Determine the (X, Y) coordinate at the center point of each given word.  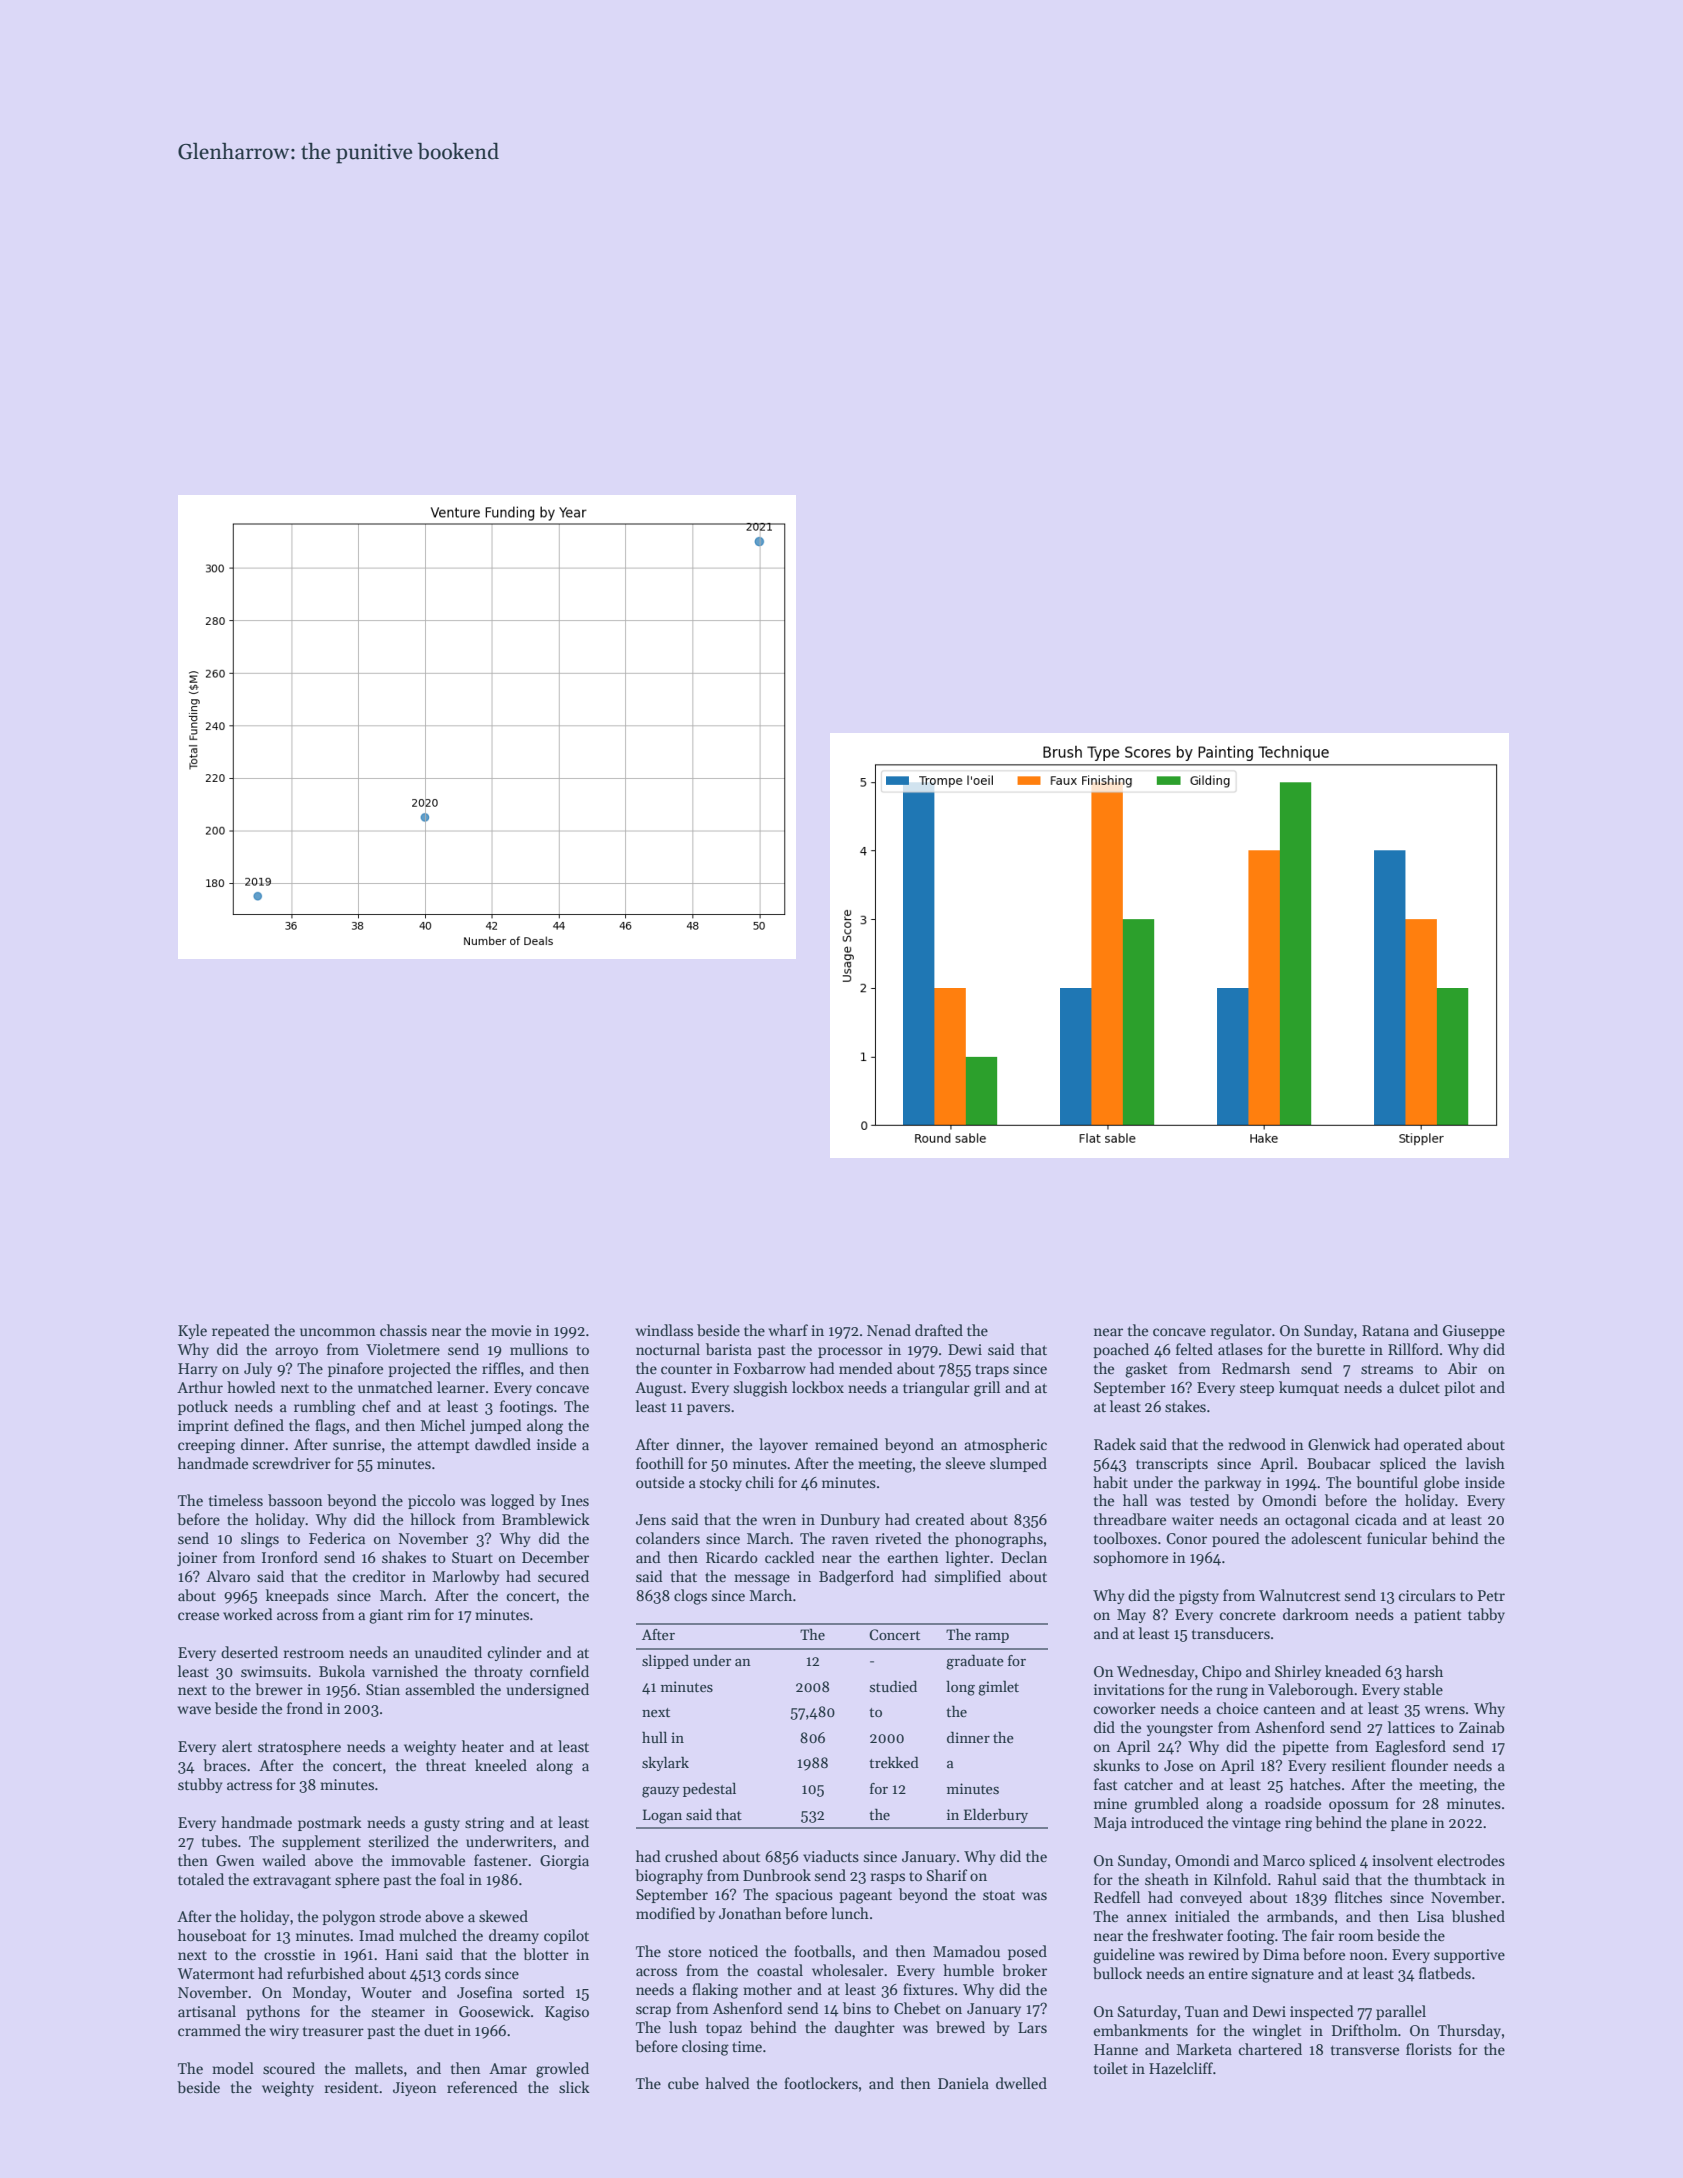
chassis (403, 1330)
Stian (383, 1689)
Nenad (889, 1330)
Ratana (1385, 1330)
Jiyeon (415, 2089)
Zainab (1481, 1727)
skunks (1117, 1765)
